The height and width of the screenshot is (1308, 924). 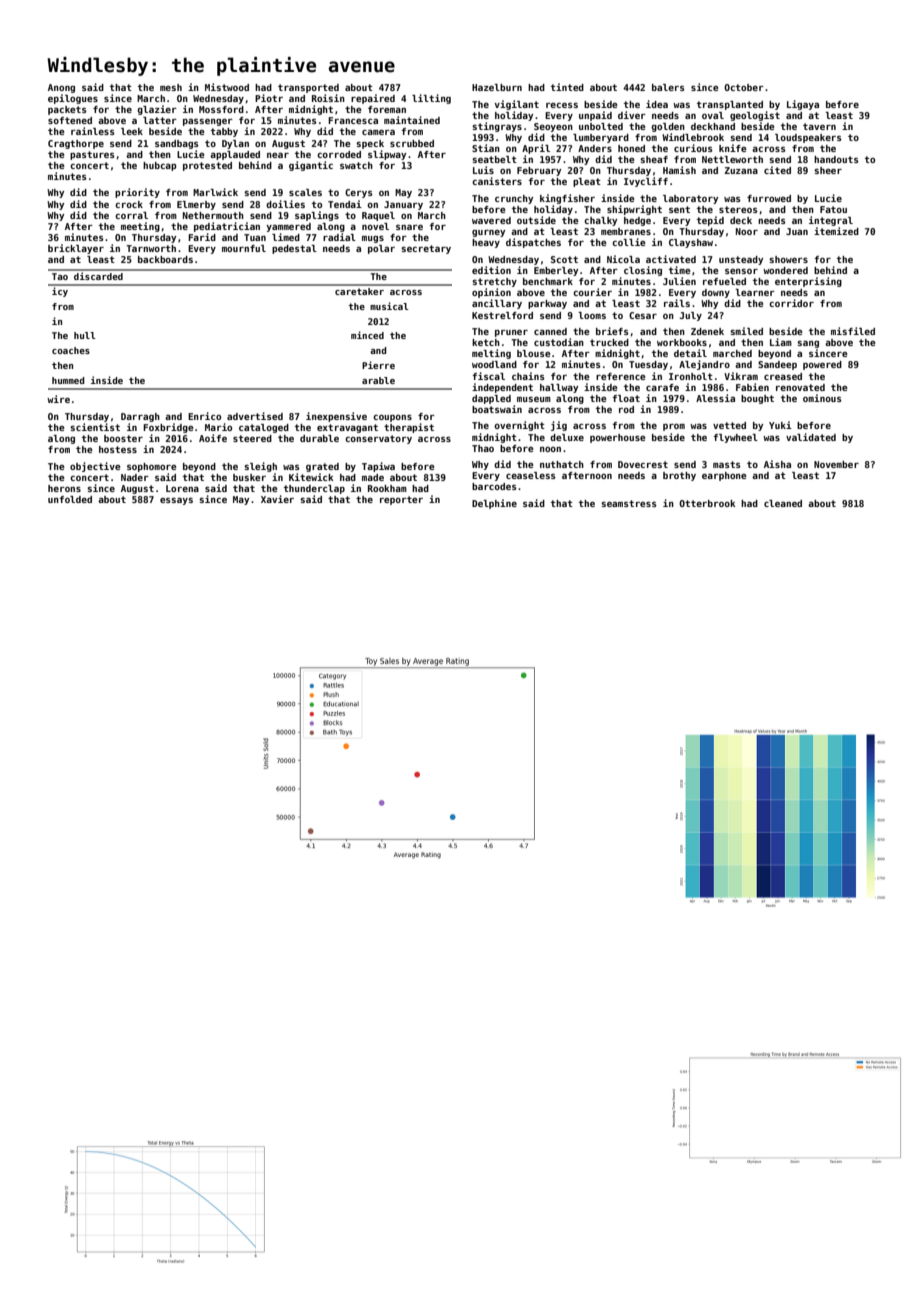 What do you see at coordinates (68, 380) in the screenshot?
I see `hummed` at bounding box center [68, 380].
